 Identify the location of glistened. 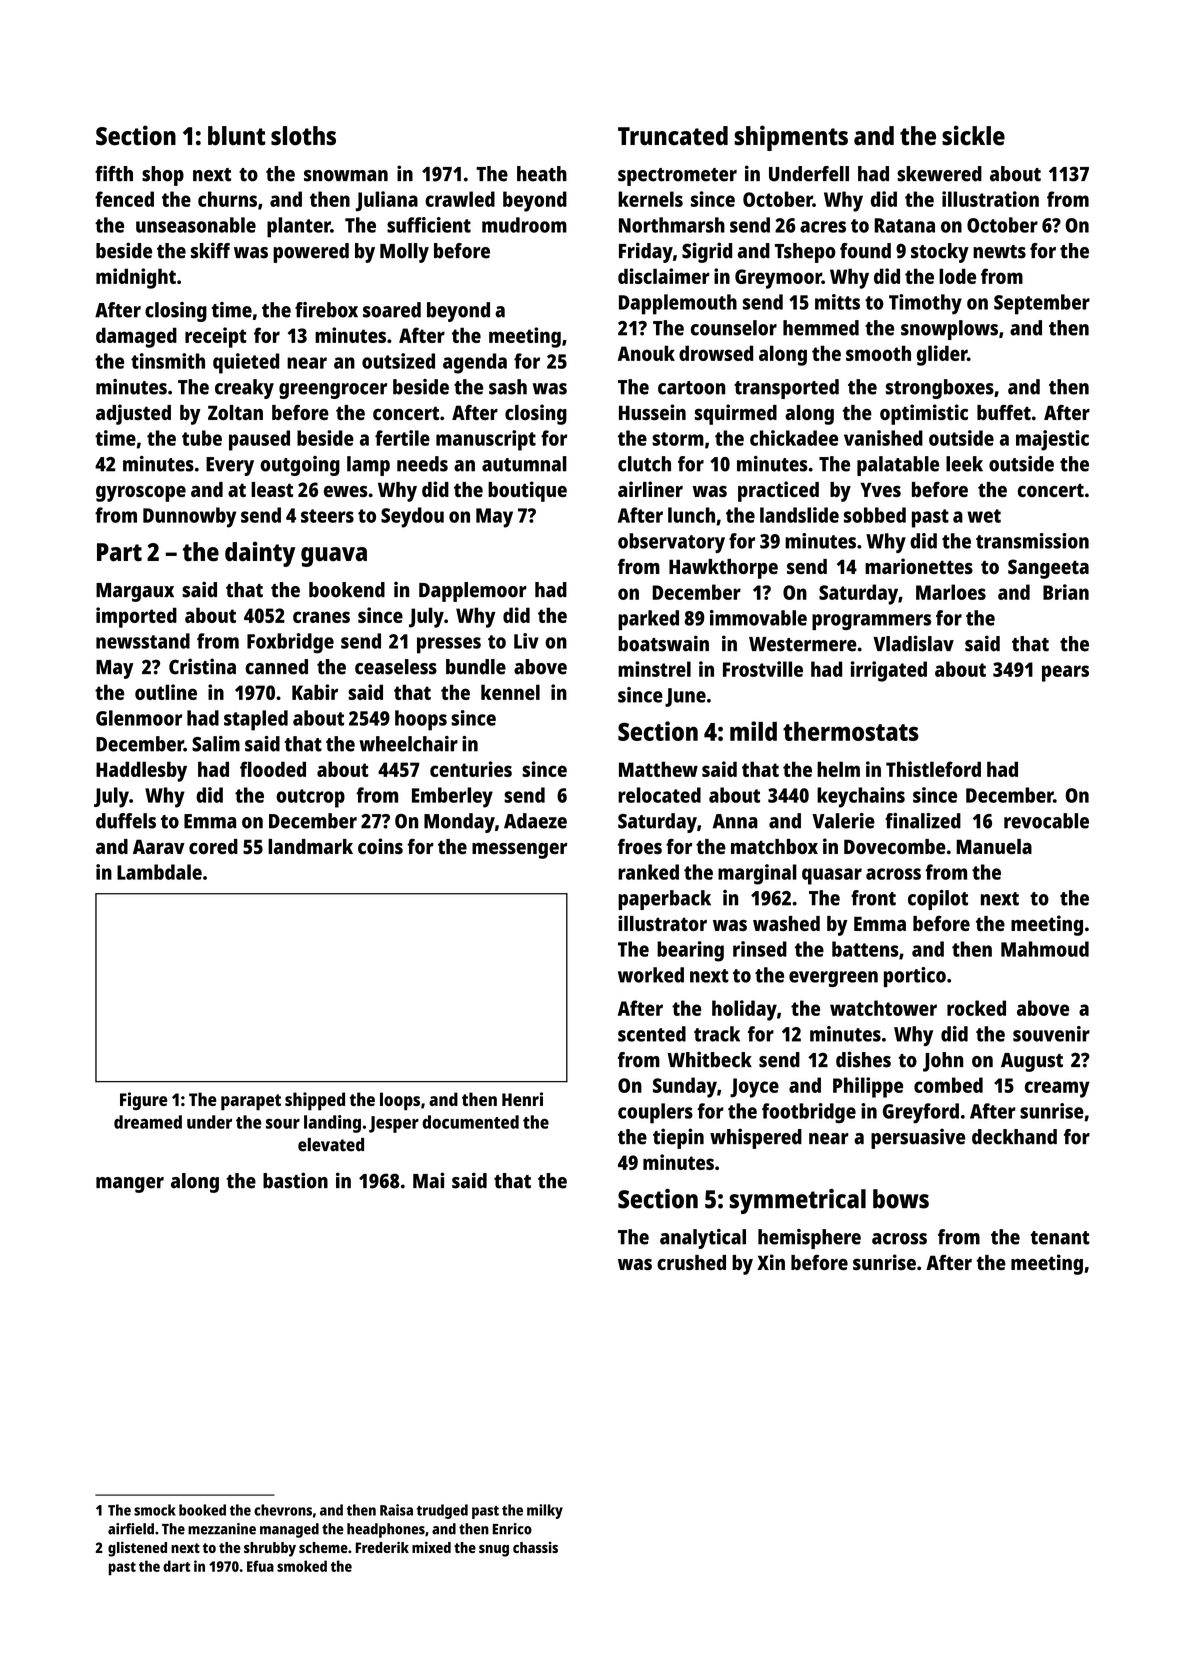
(137, 1549).
